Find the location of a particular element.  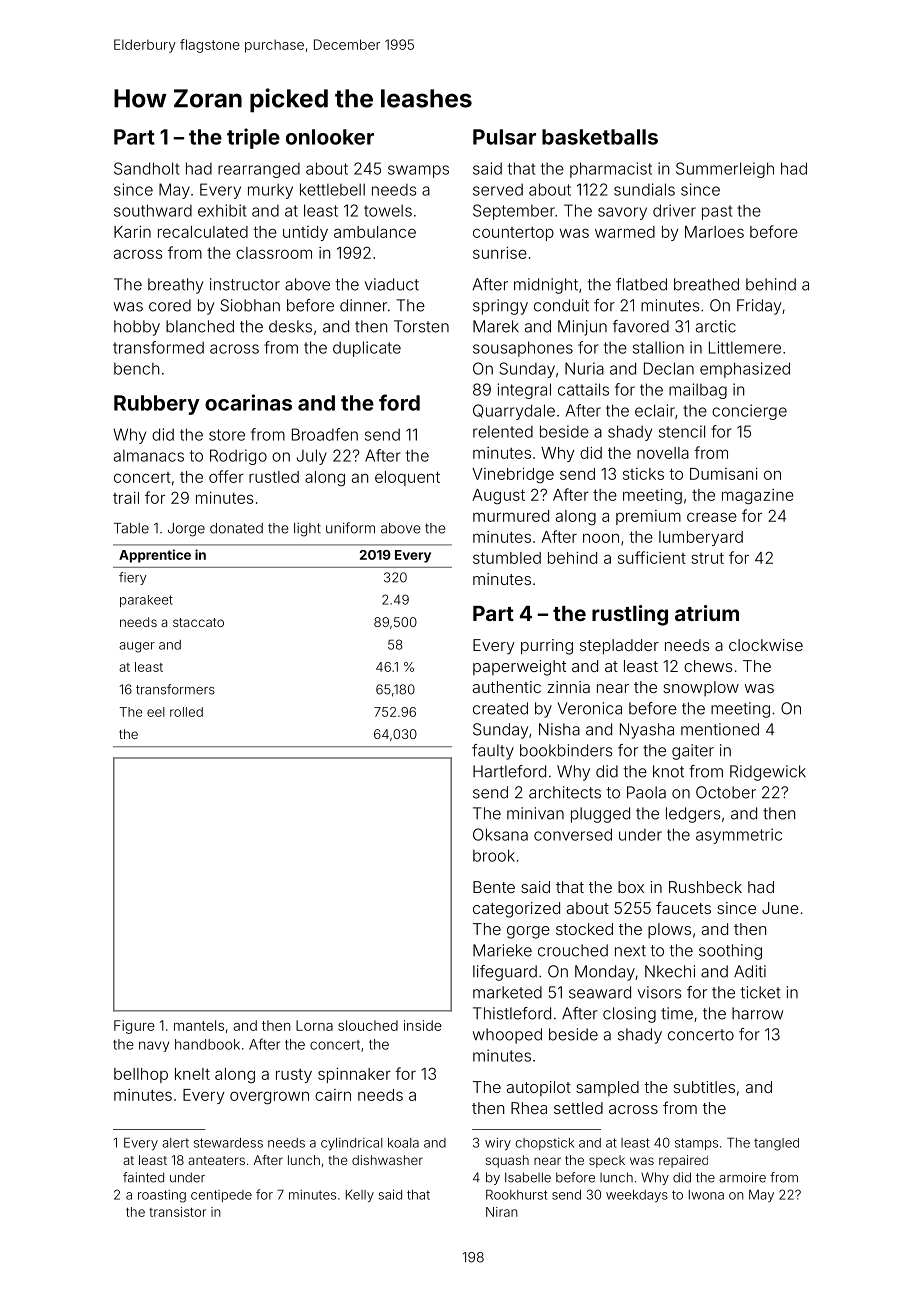

Figure is located at coordinates (134, 1027).
